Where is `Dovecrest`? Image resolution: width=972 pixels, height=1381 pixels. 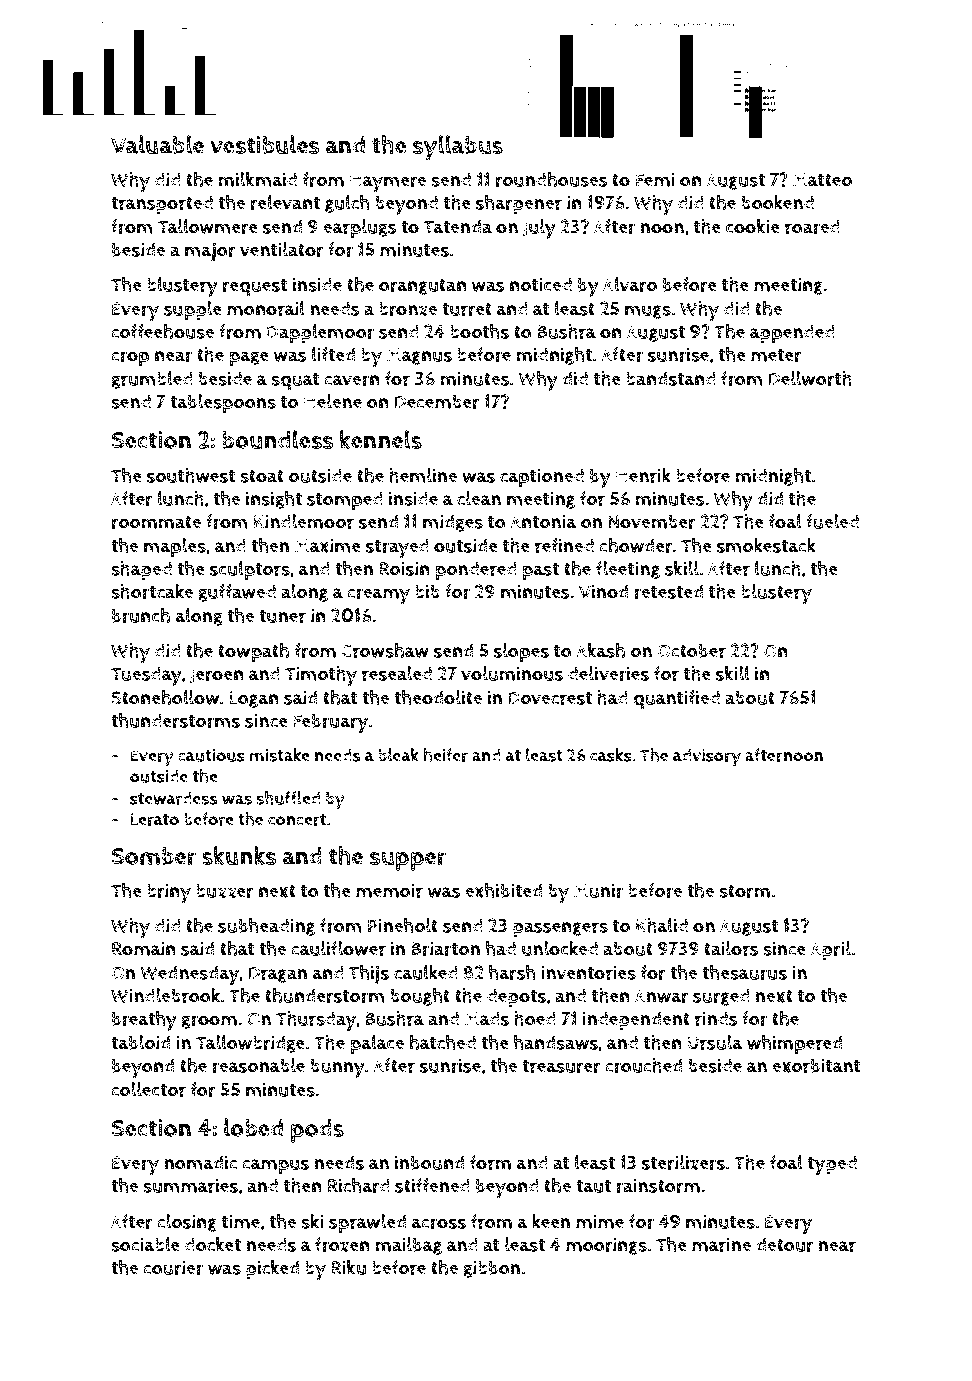 Dovecrest is located at coordinates (550, 698).
